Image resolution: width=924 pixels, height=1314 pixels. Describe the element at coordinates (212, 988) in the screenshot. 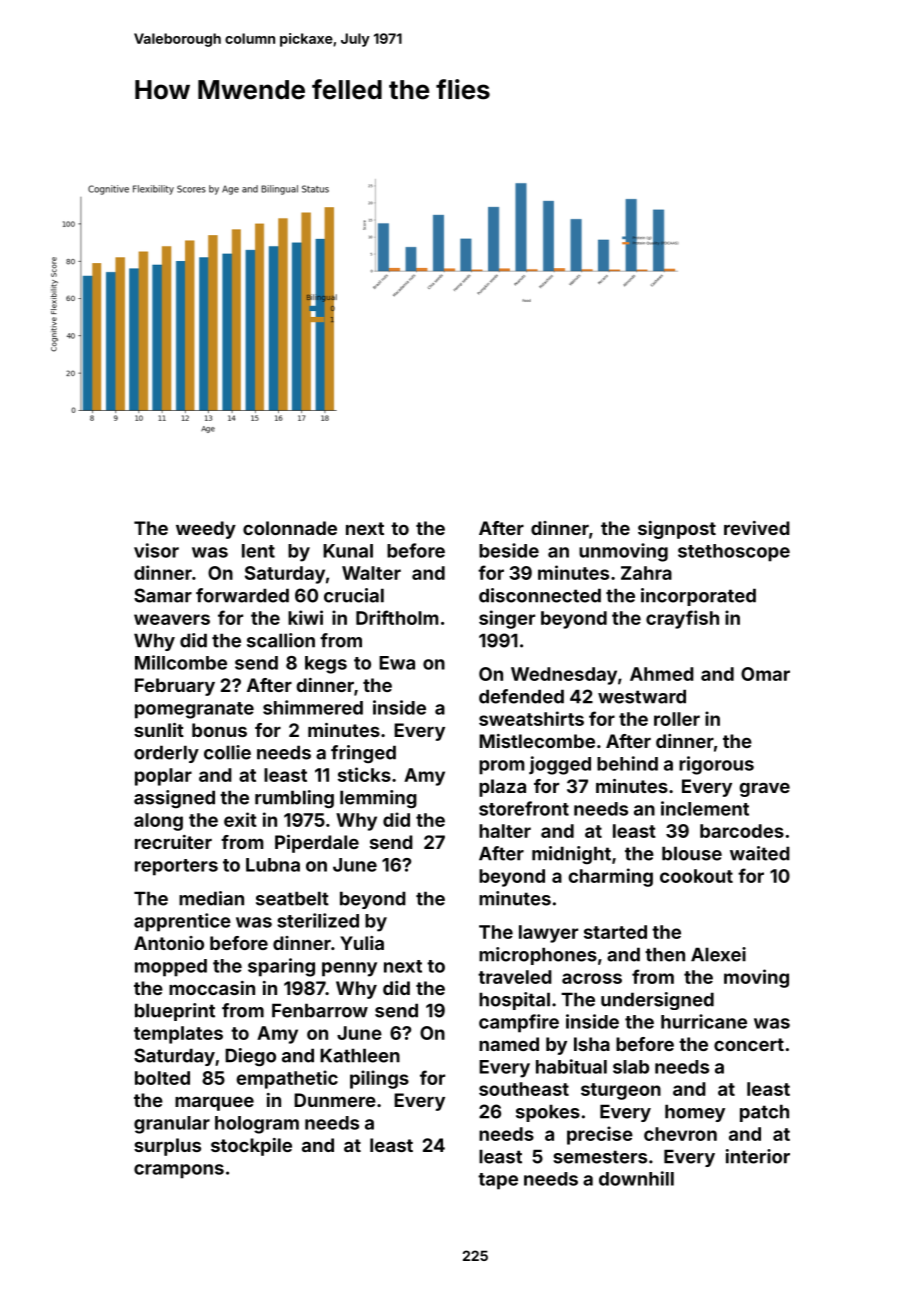

I see `moccasin` at that location.
